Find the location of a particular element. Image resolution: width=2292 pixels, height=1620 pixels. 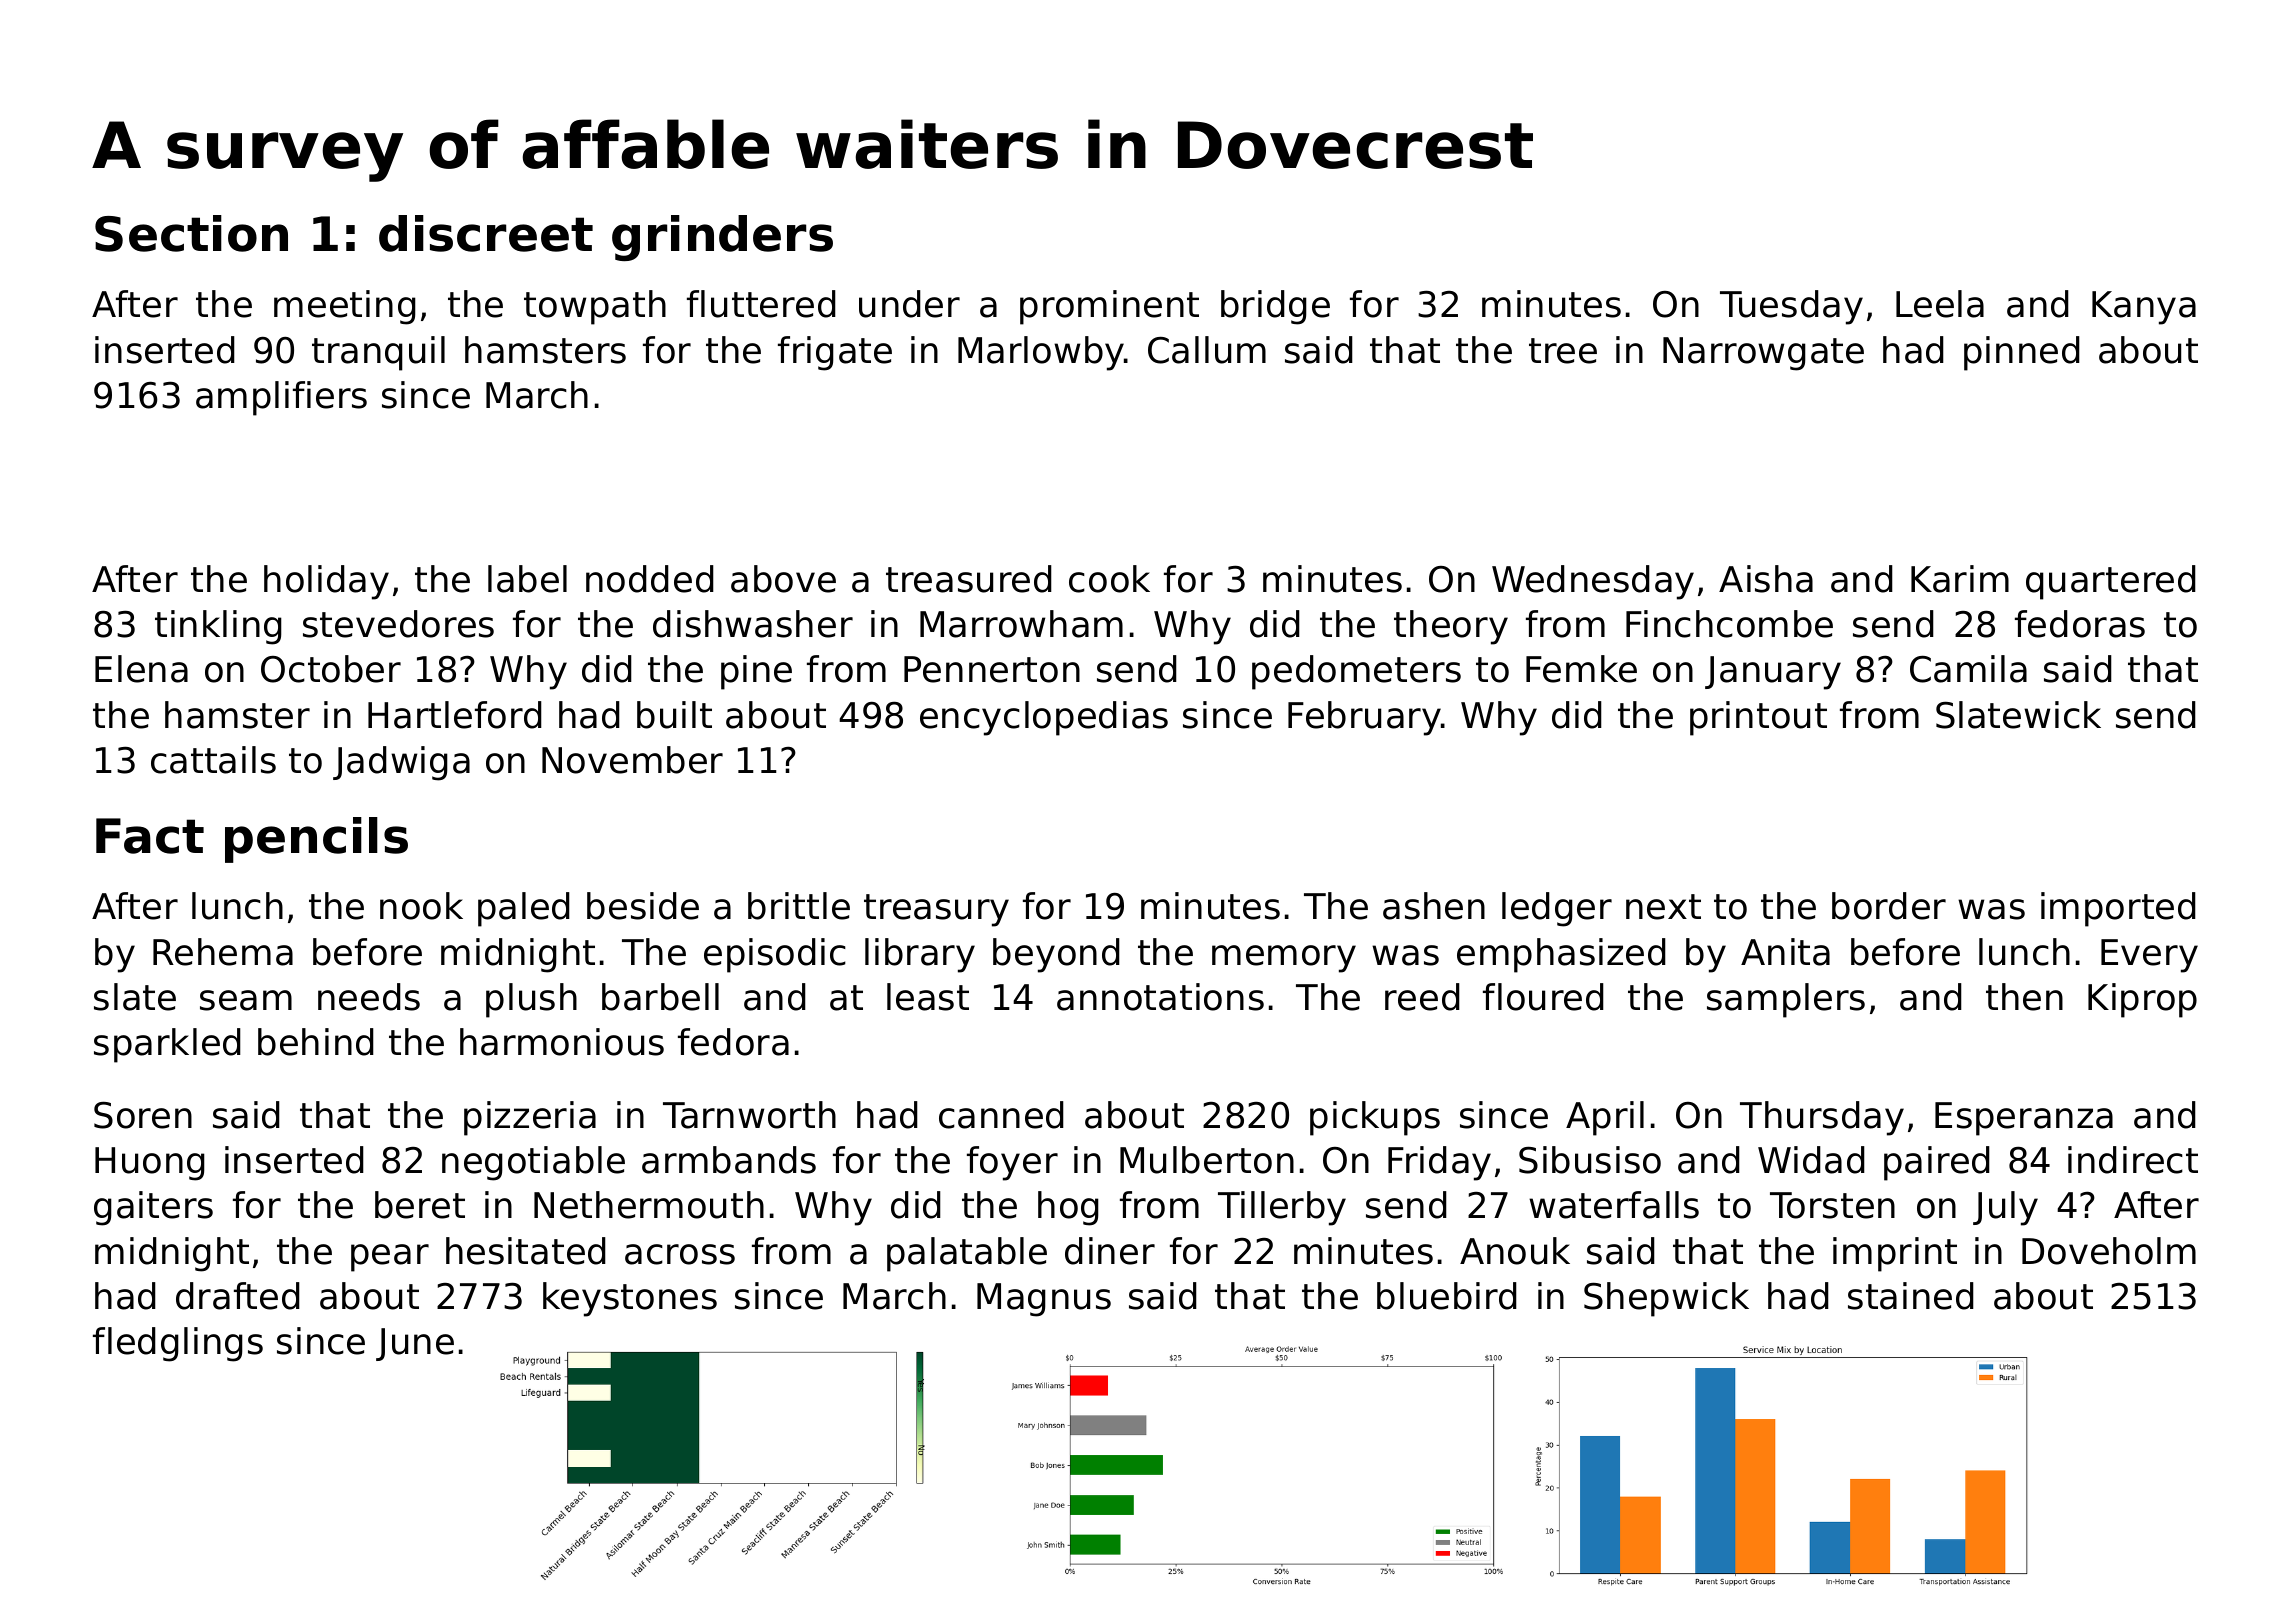

prominent is located at coordinates (1109, 307).
